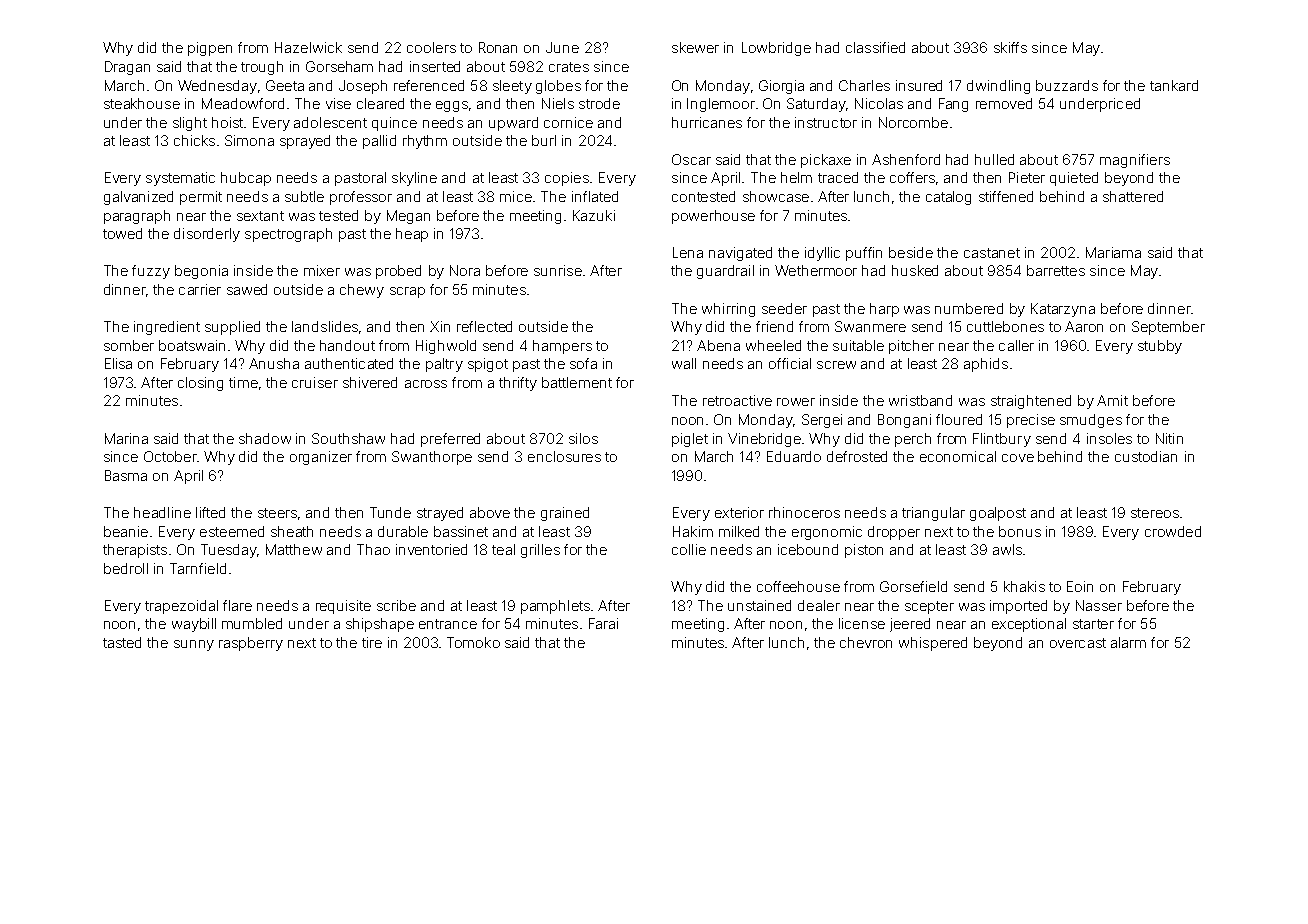 The width and height of the image is (1308, 924). Describe the element at coordinates (321, 458) in the image. I see `organizer` at that location.
